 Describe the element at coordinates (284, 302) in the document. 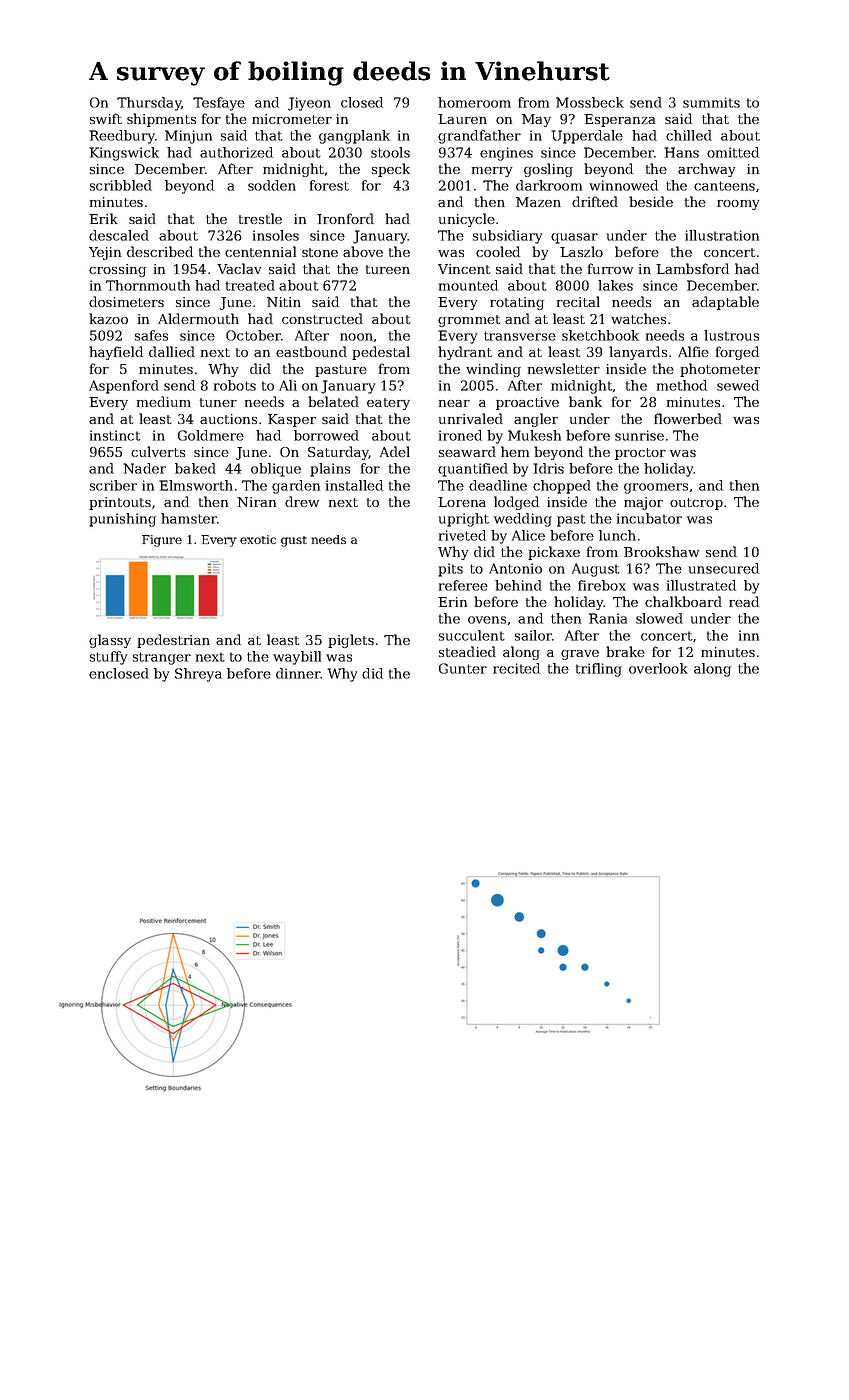

I see `Nitin` at that location.
